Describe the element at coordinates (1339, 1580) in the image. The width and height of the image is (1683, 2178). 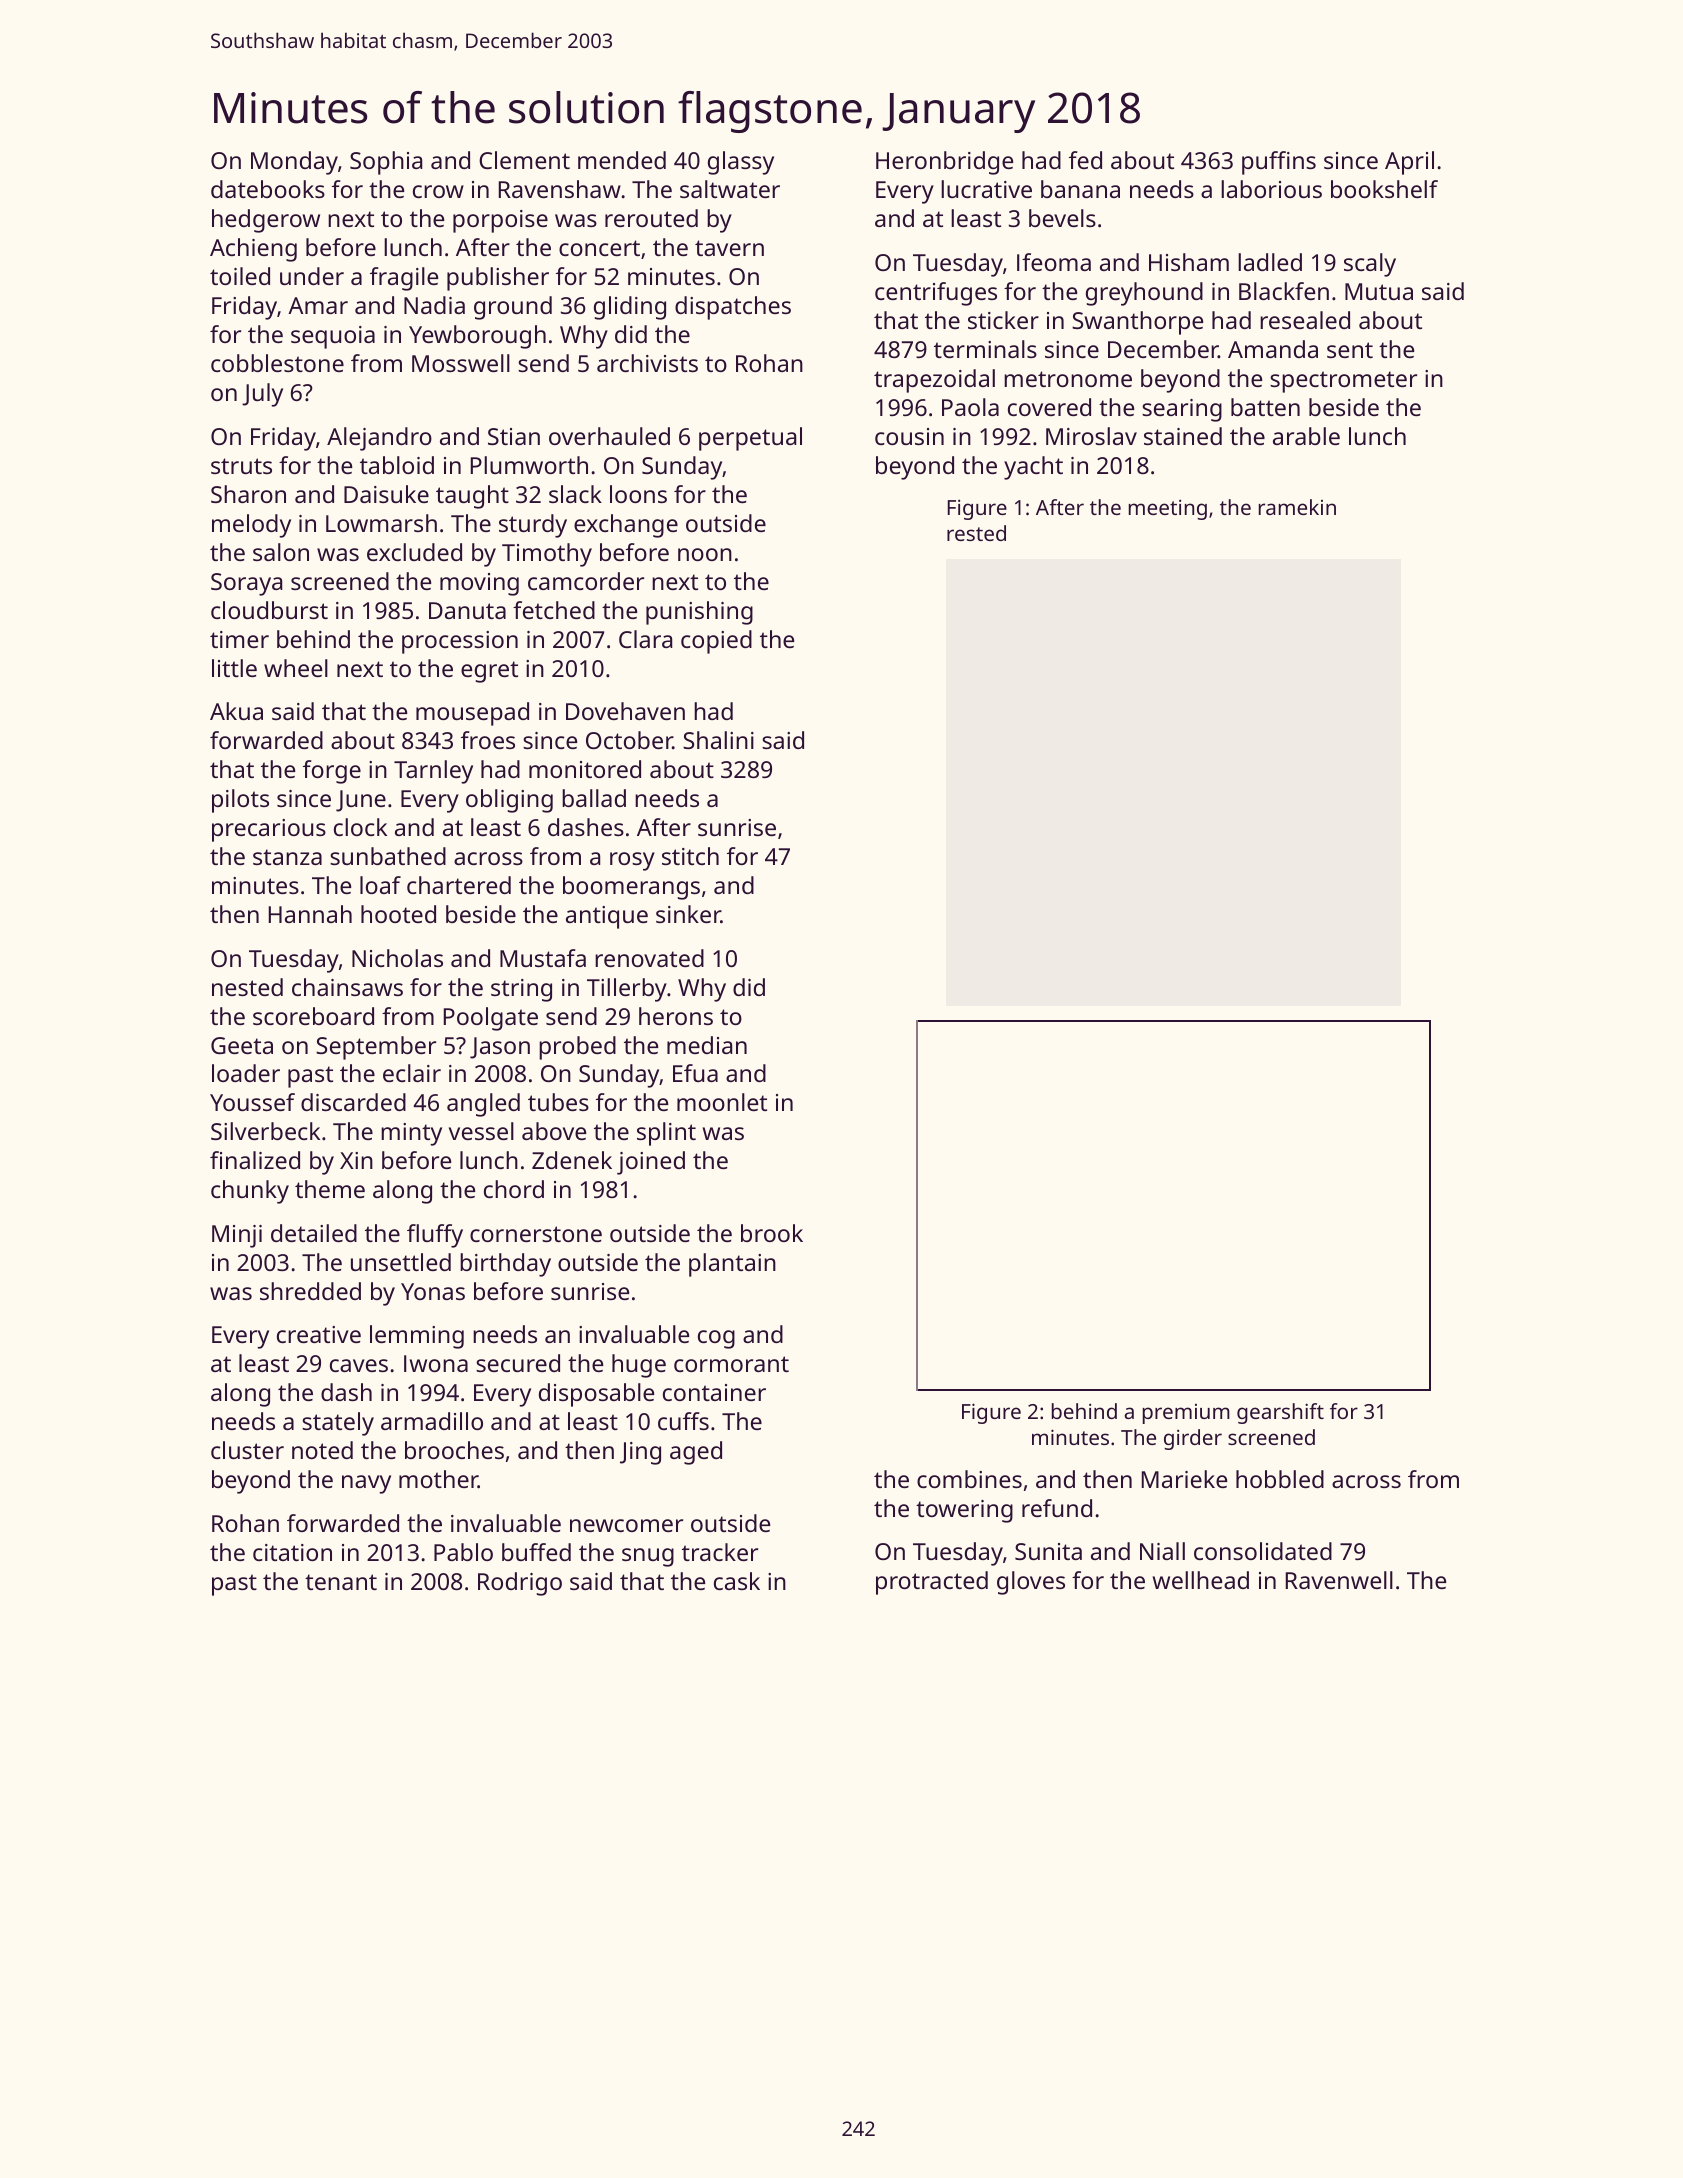
I see `Ravenwell` at that location.
